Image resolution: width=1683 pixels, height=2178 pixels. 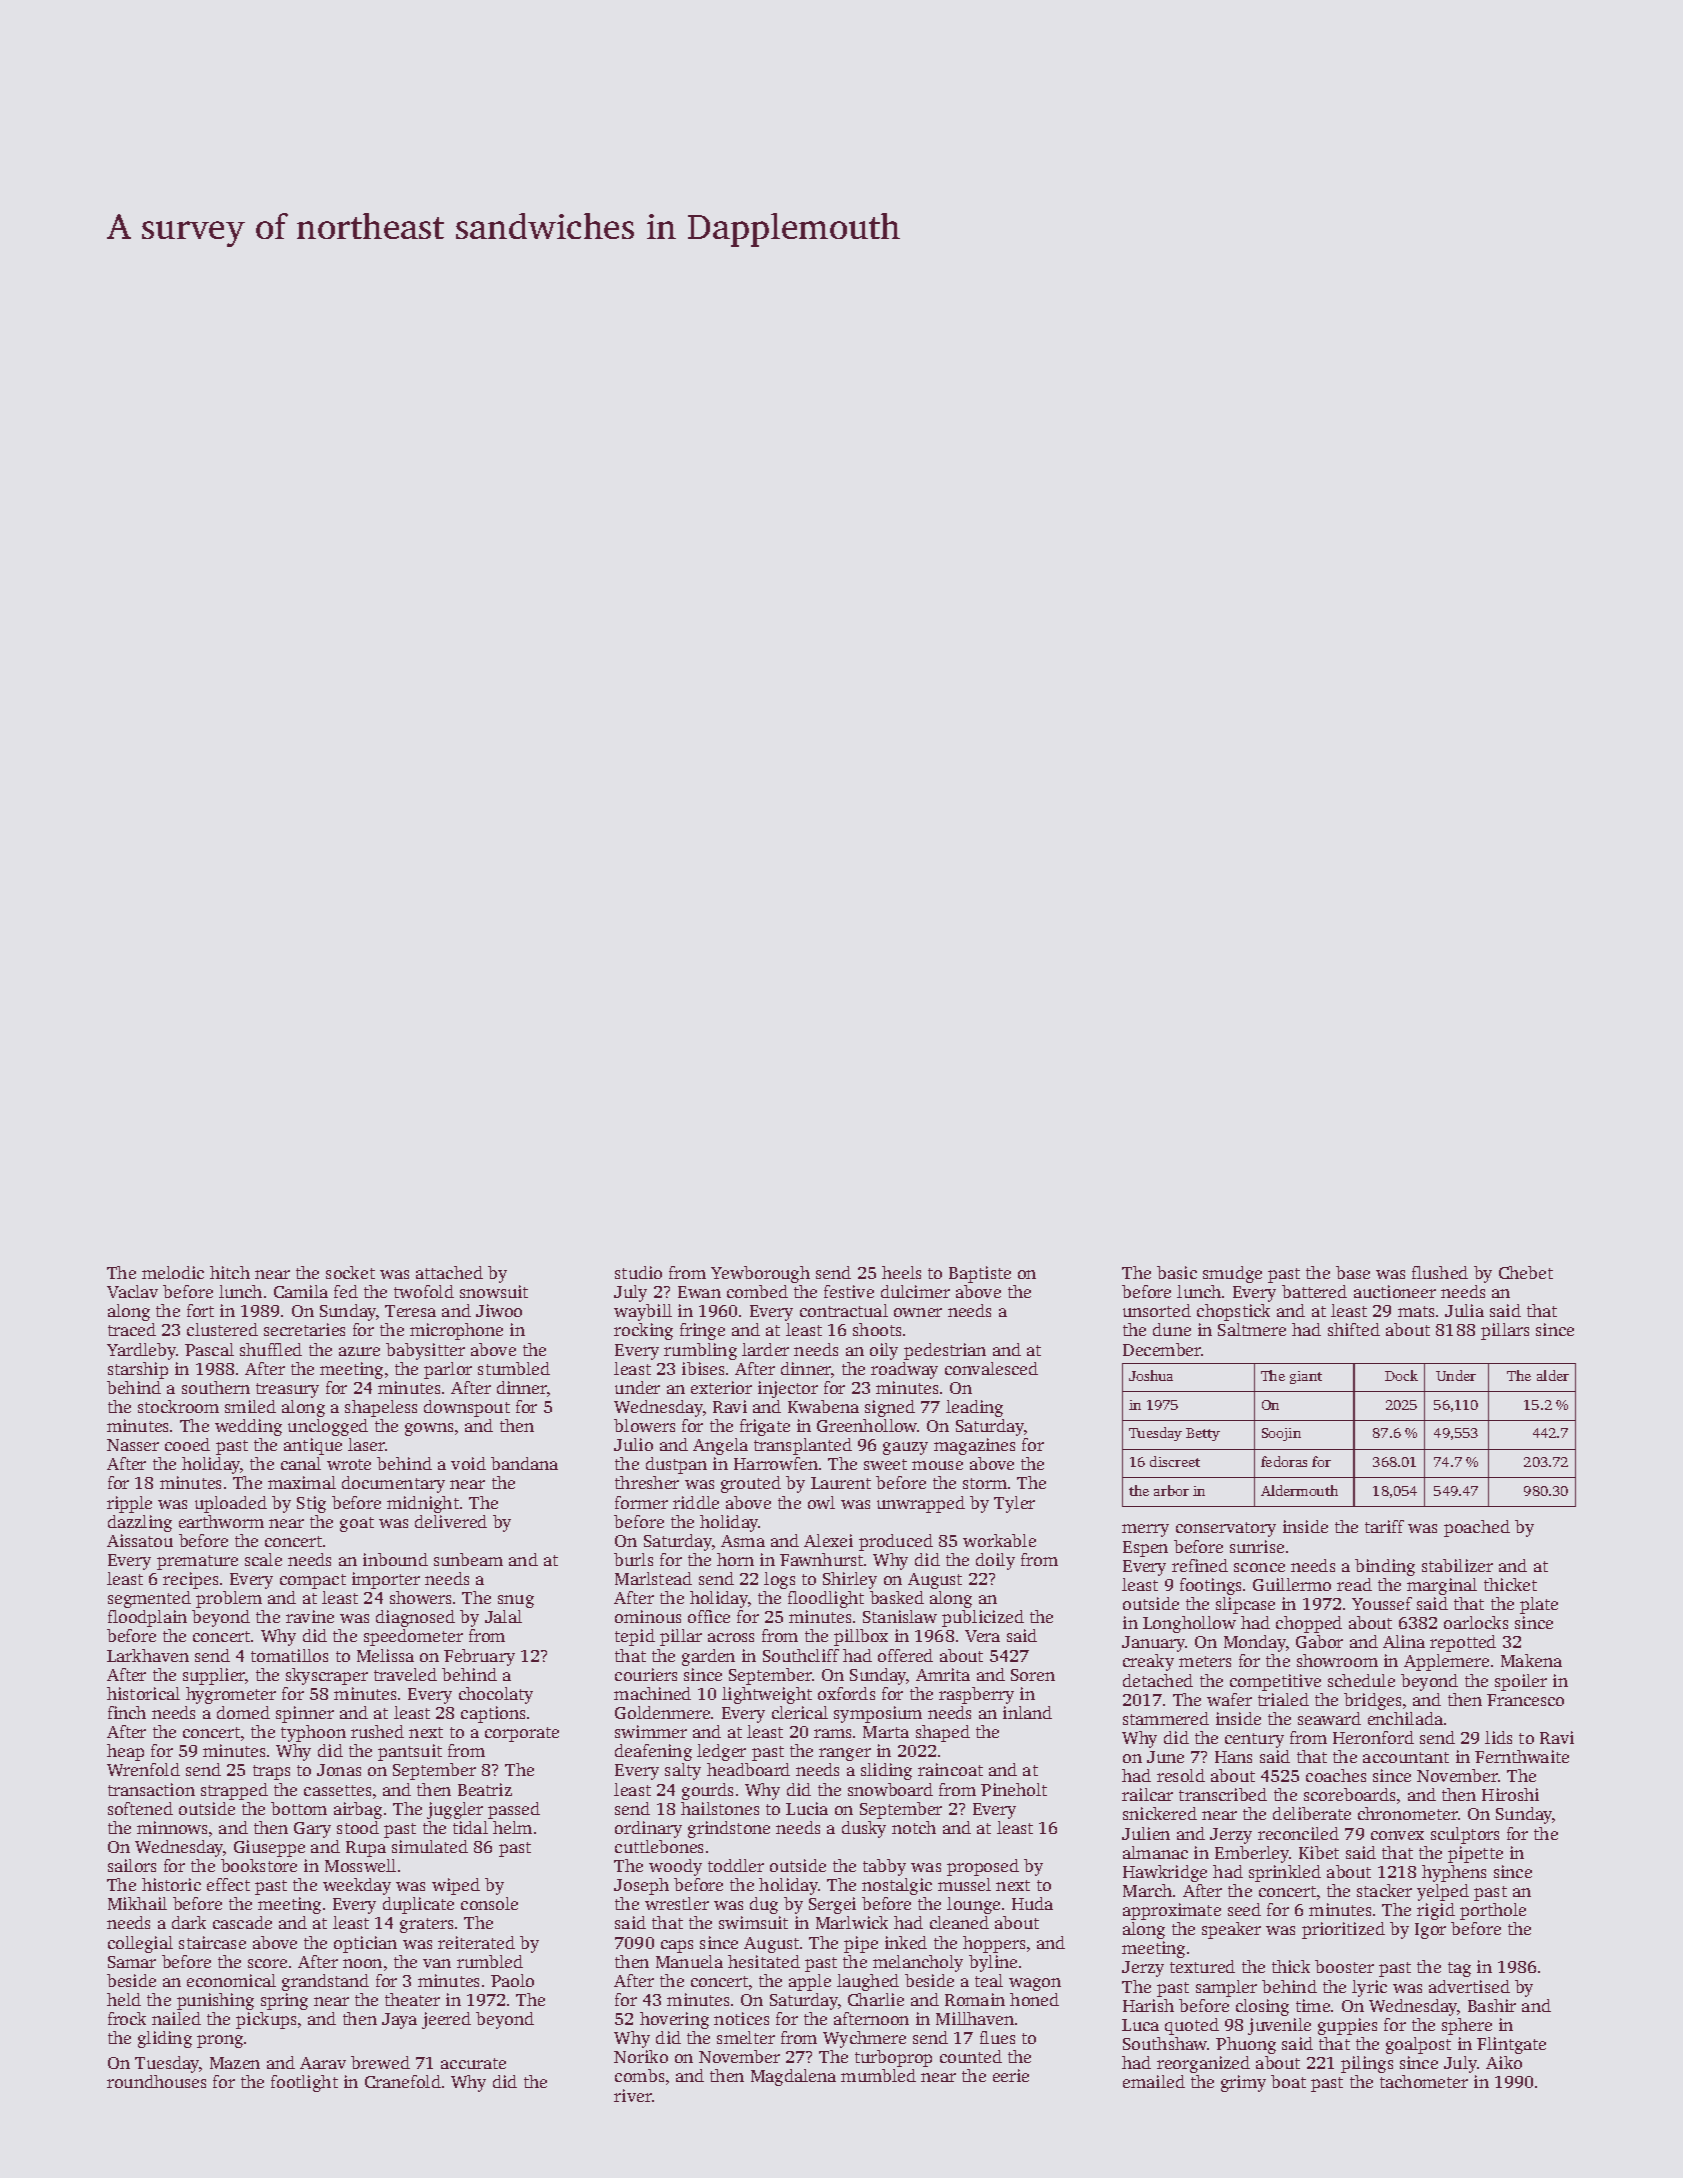 I want to click on sampler, so click(x=1226, y=1988).
